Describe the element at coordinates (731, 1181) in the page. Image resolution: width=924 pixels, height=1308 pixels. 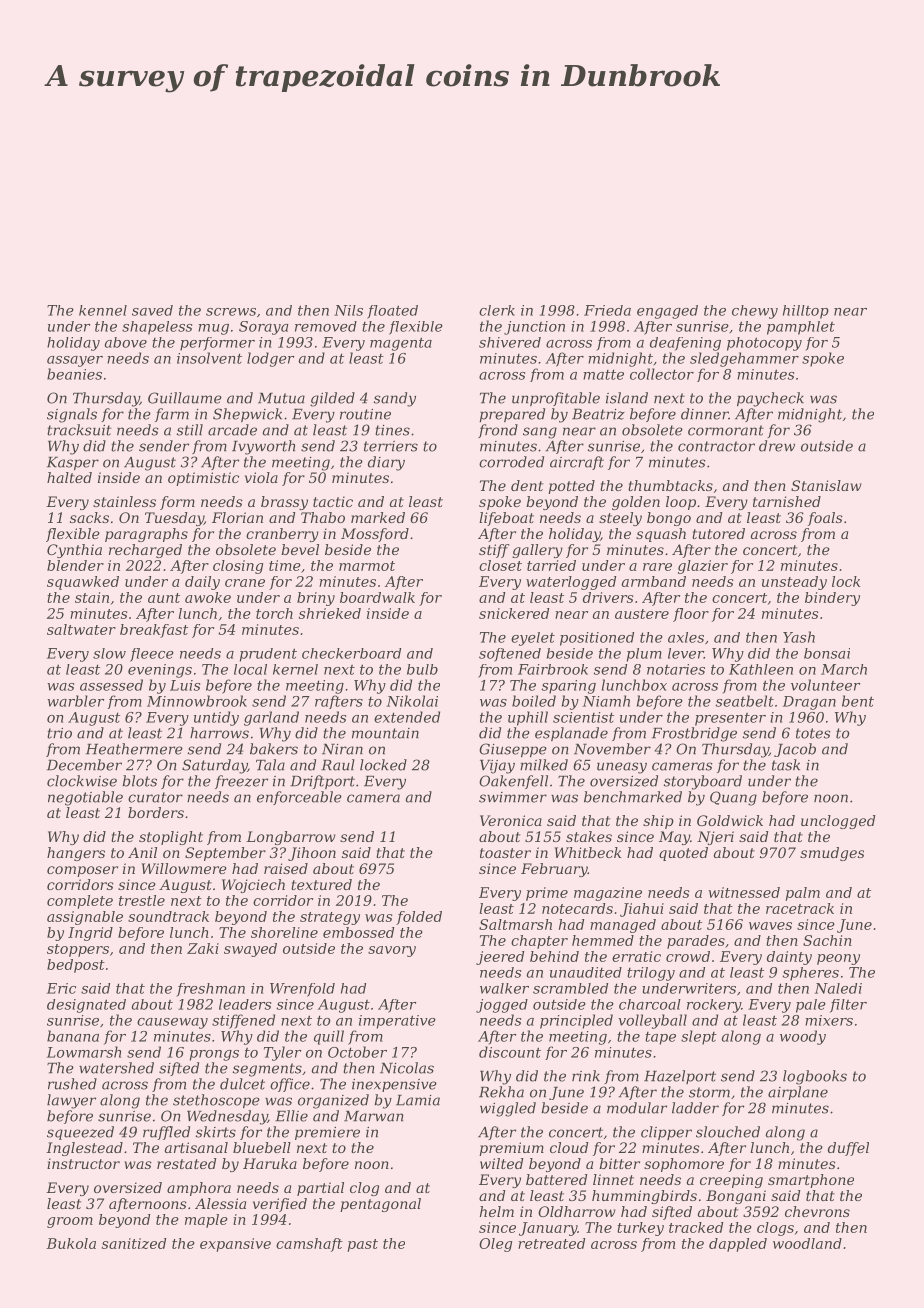
I see `creeping` at that location.
